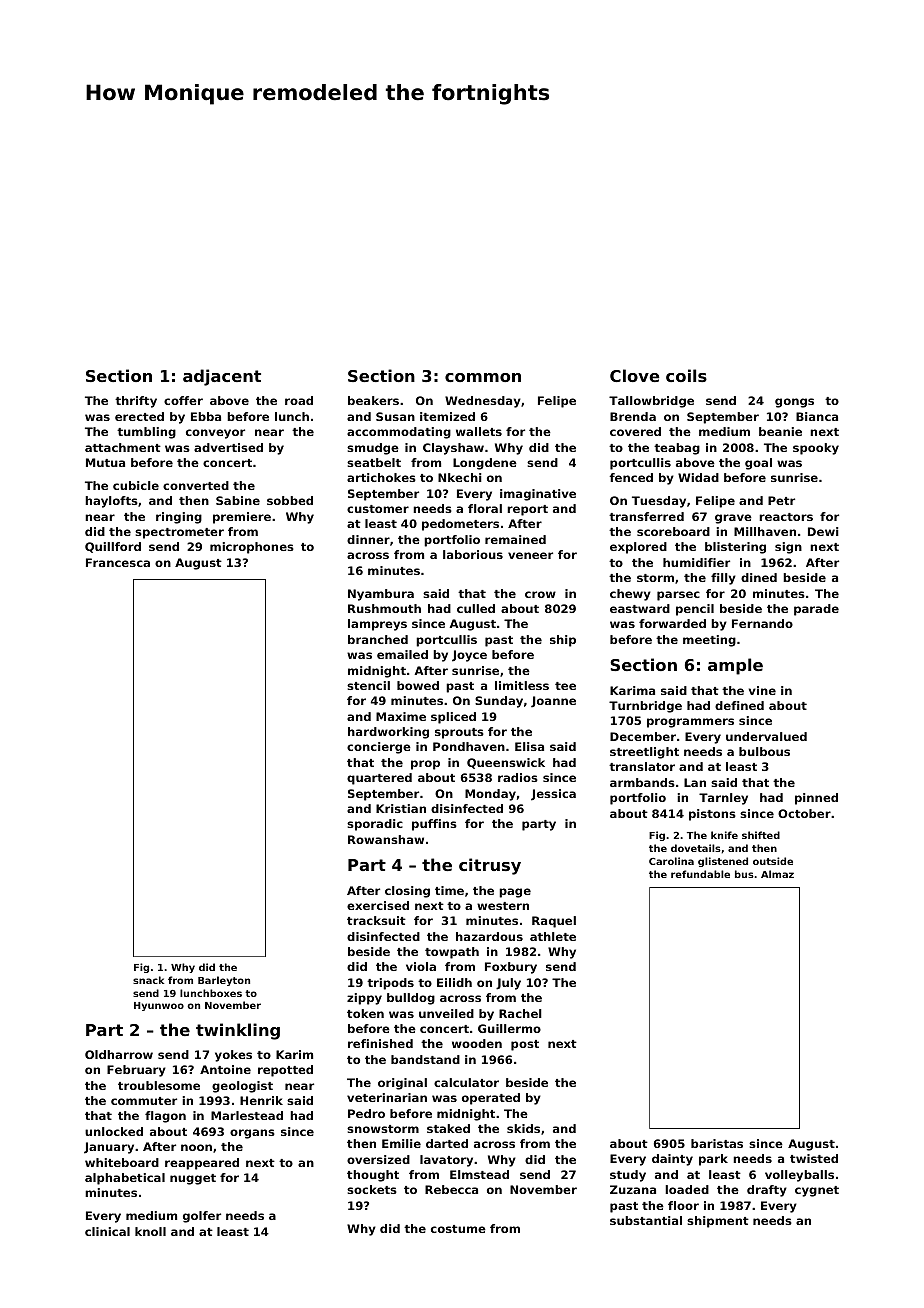 Image resolution: width=924 pixels, height=1308 pixels. What do you see at coordinates (378, 639) in the screenshot?
I see `branched` at bounding box center [378, 639].
